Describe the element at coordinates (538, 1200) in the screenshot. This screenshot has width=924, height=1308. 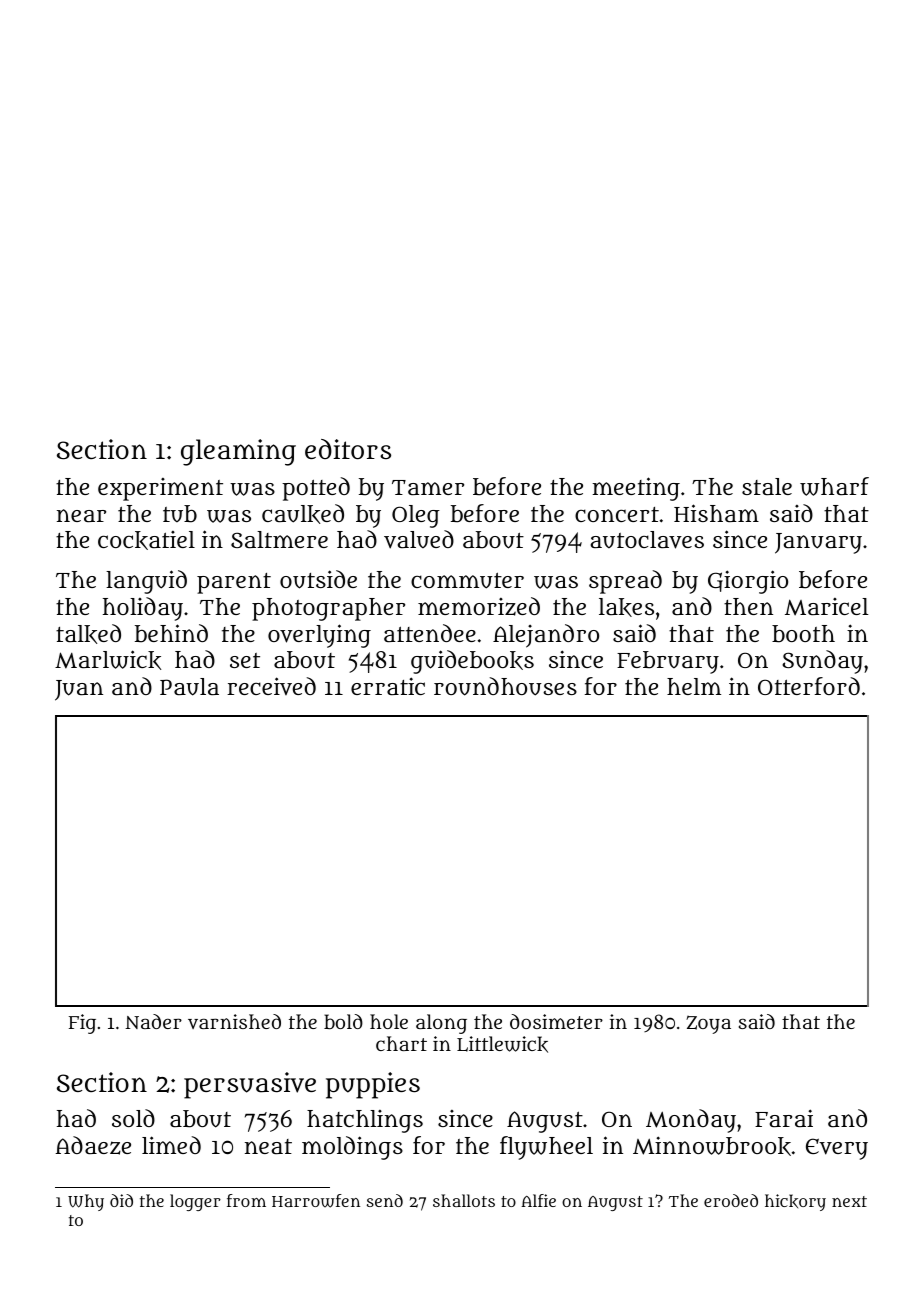
I see `Alfie` at that location.
